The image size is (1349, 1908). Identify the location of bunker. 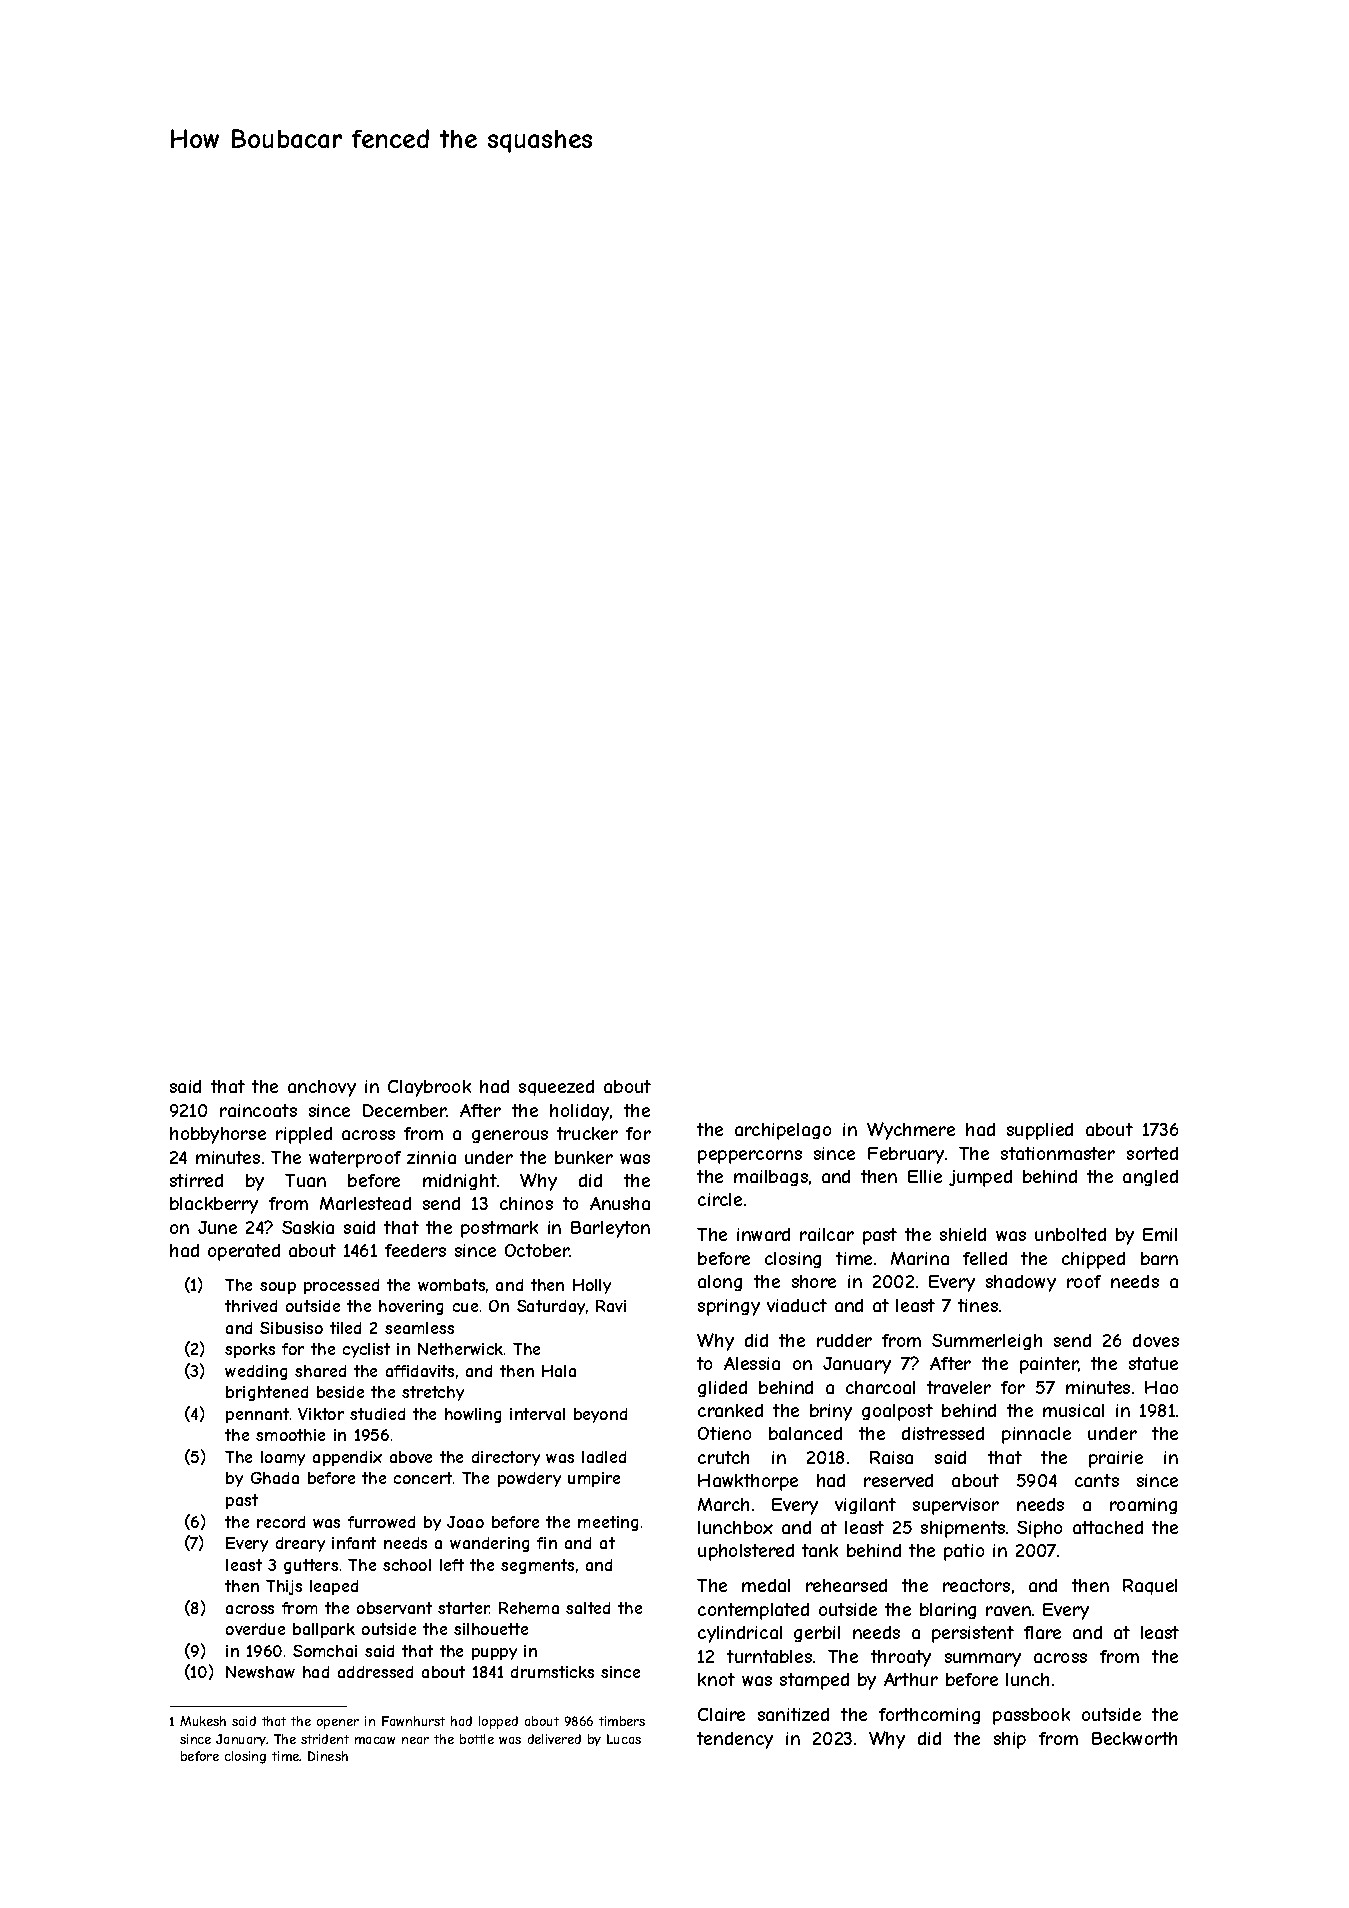
(584, 1157).
